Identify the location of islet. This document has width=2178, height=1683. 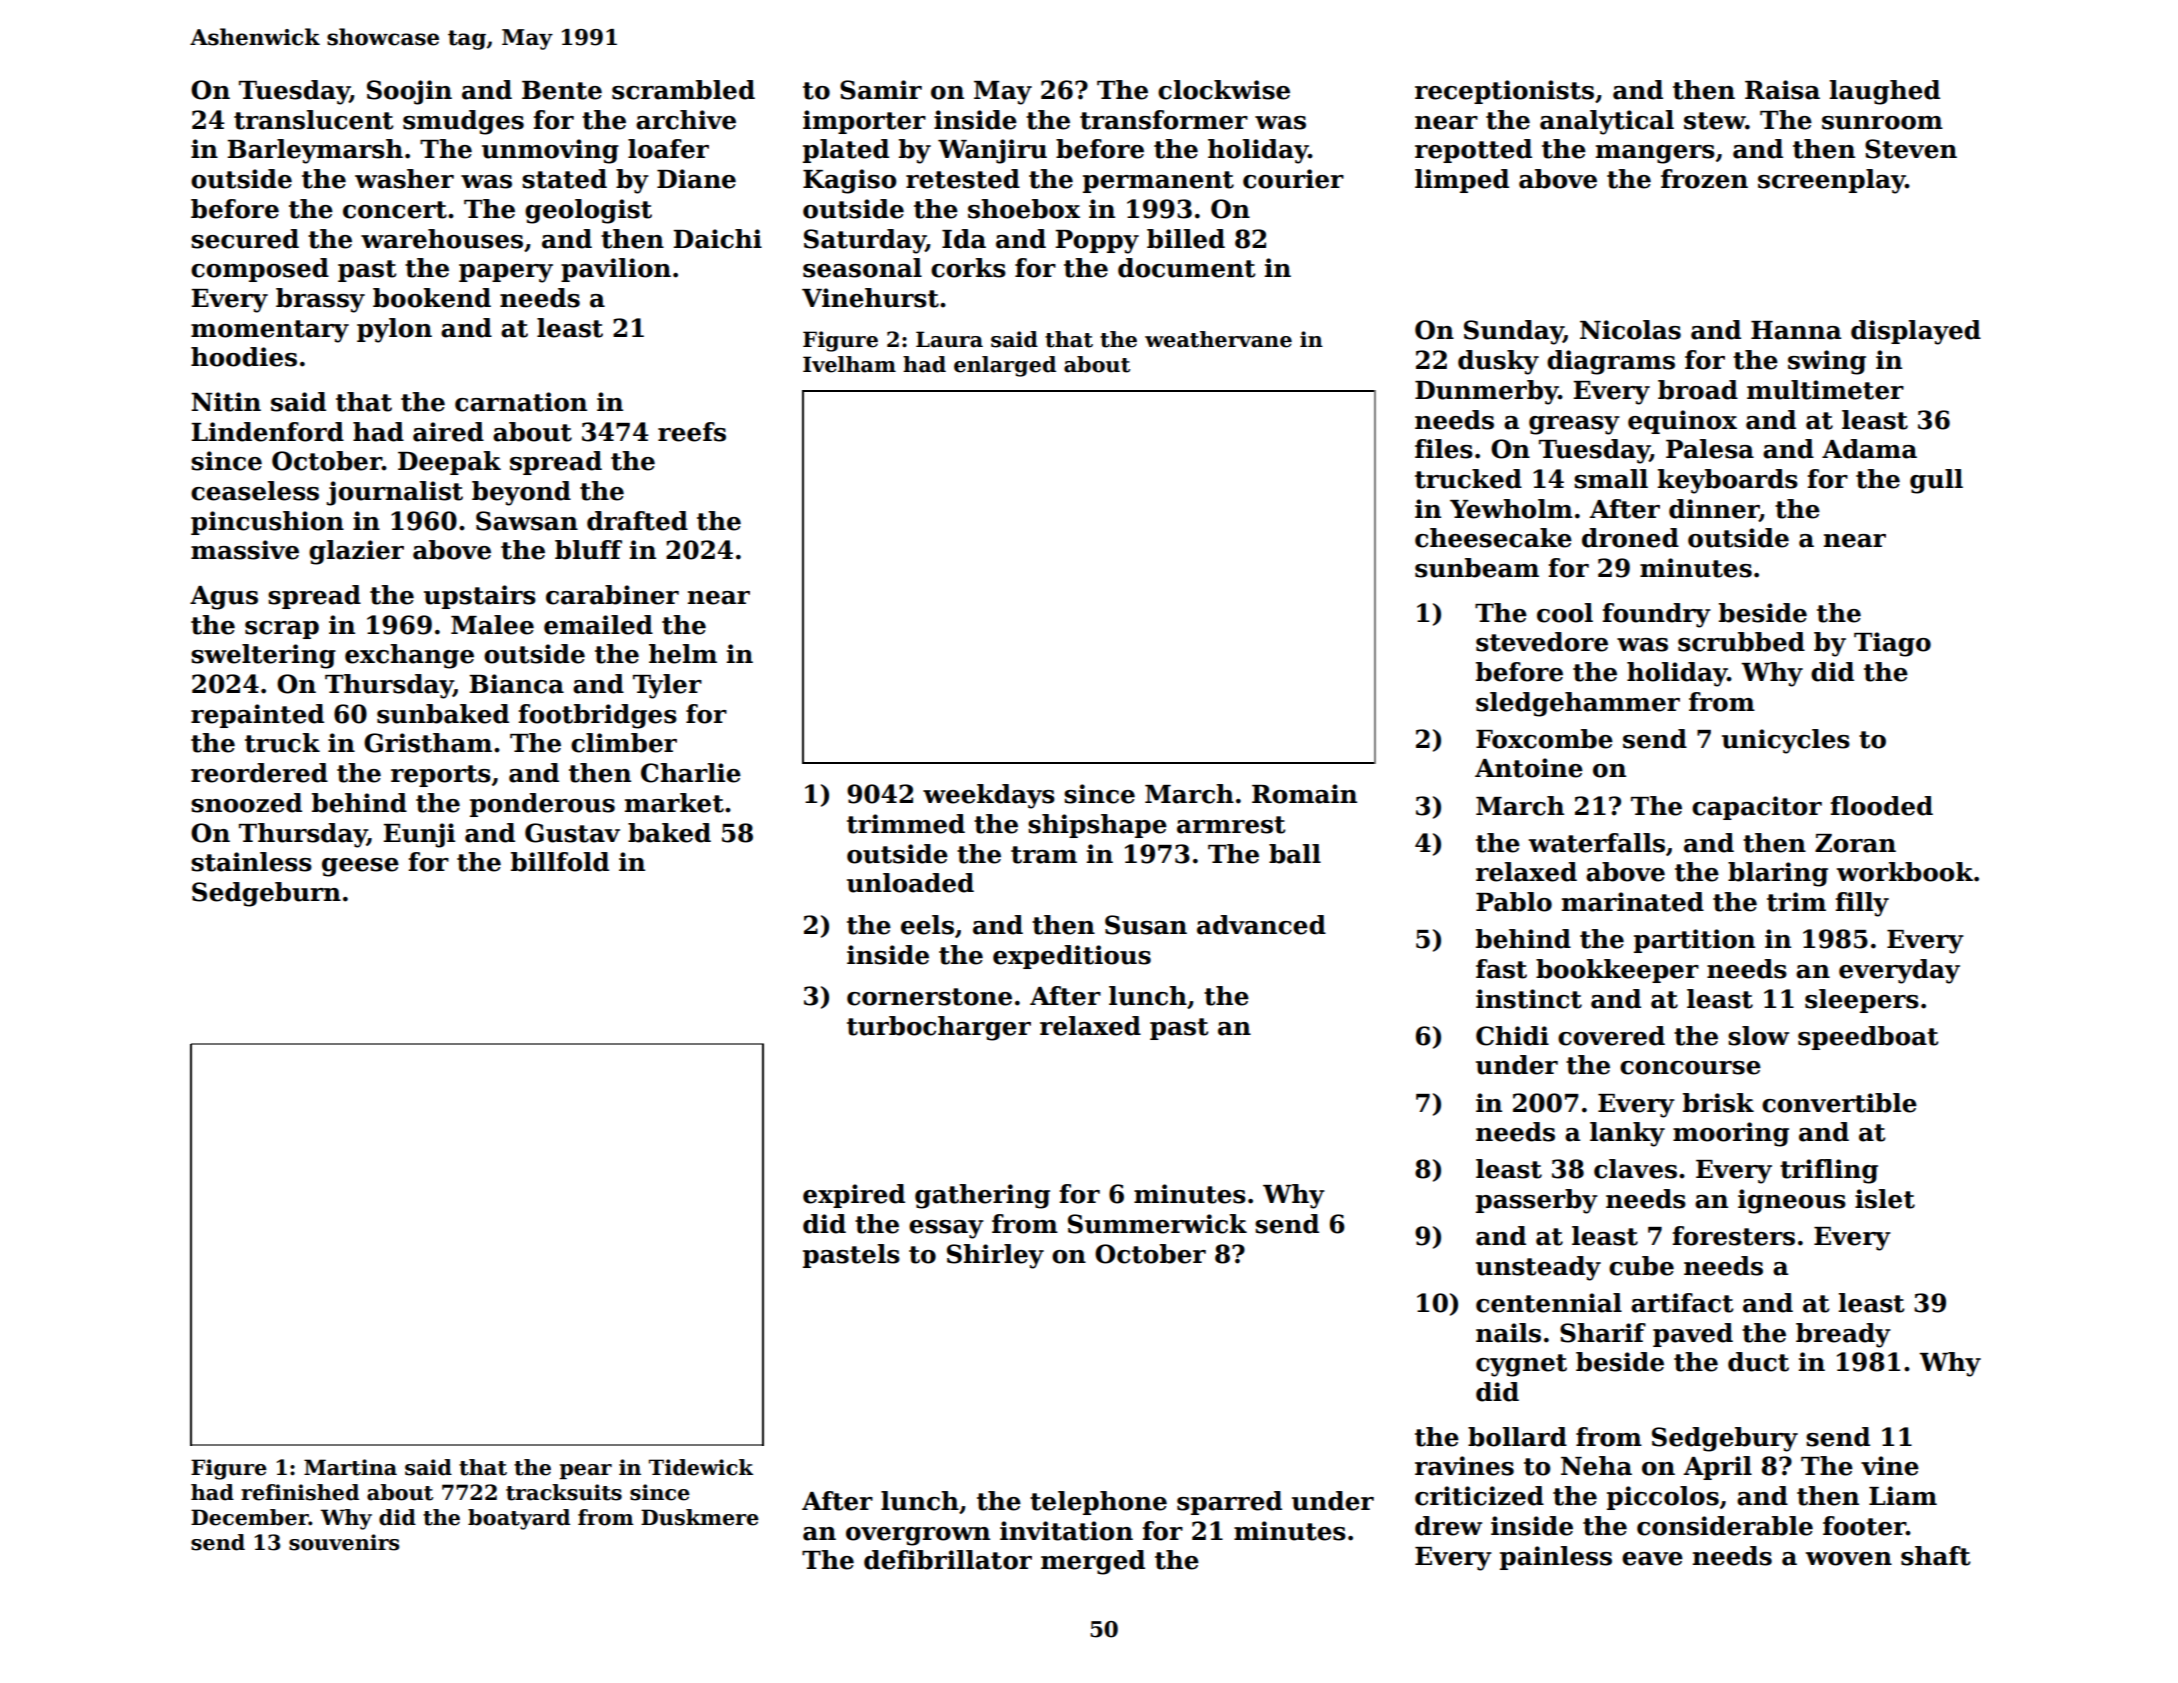
(1885, 1199).
